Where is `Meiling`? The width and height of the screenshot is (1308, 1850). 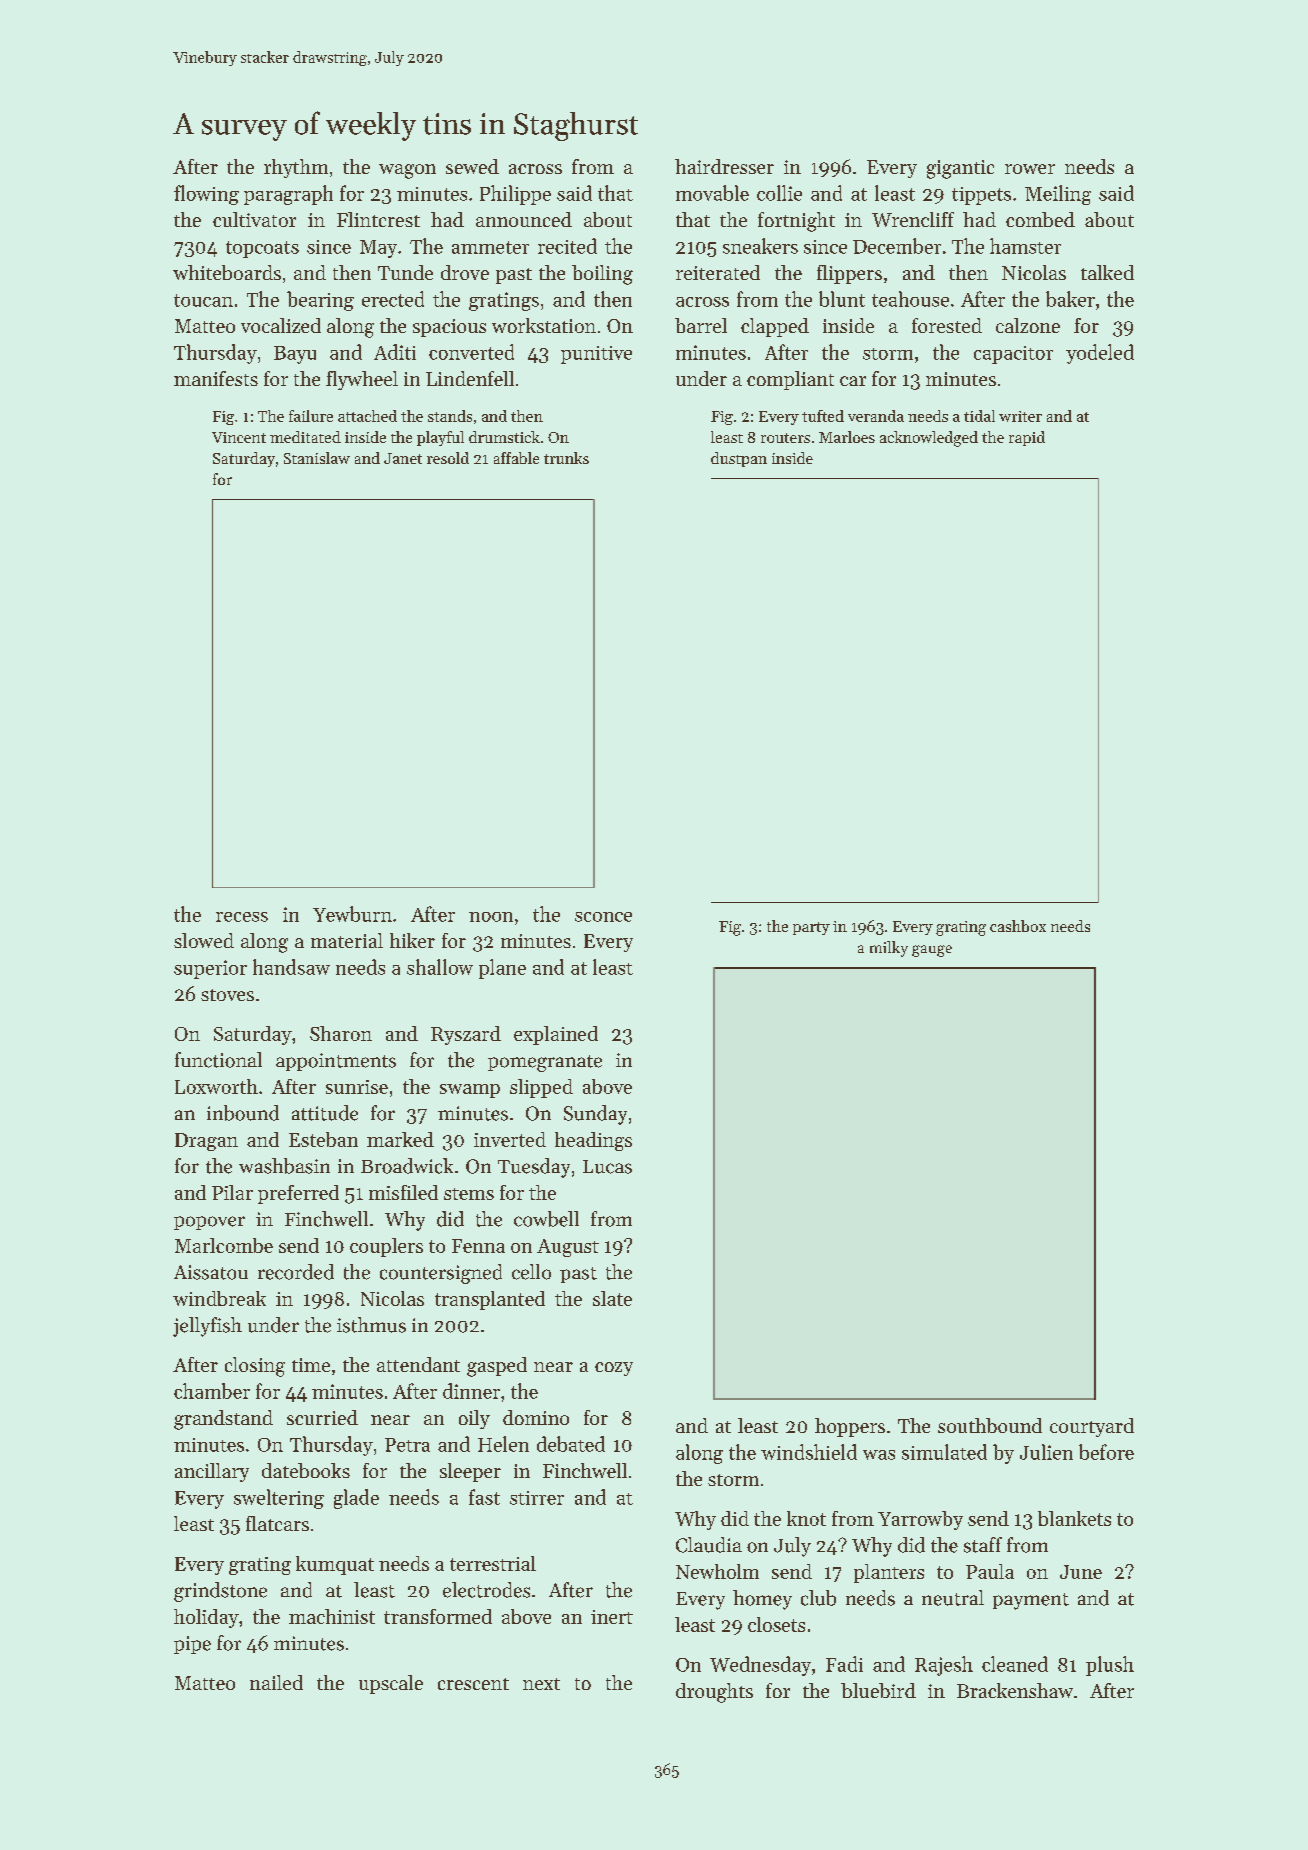
Meiling is located at coordinates (1058, 195).
